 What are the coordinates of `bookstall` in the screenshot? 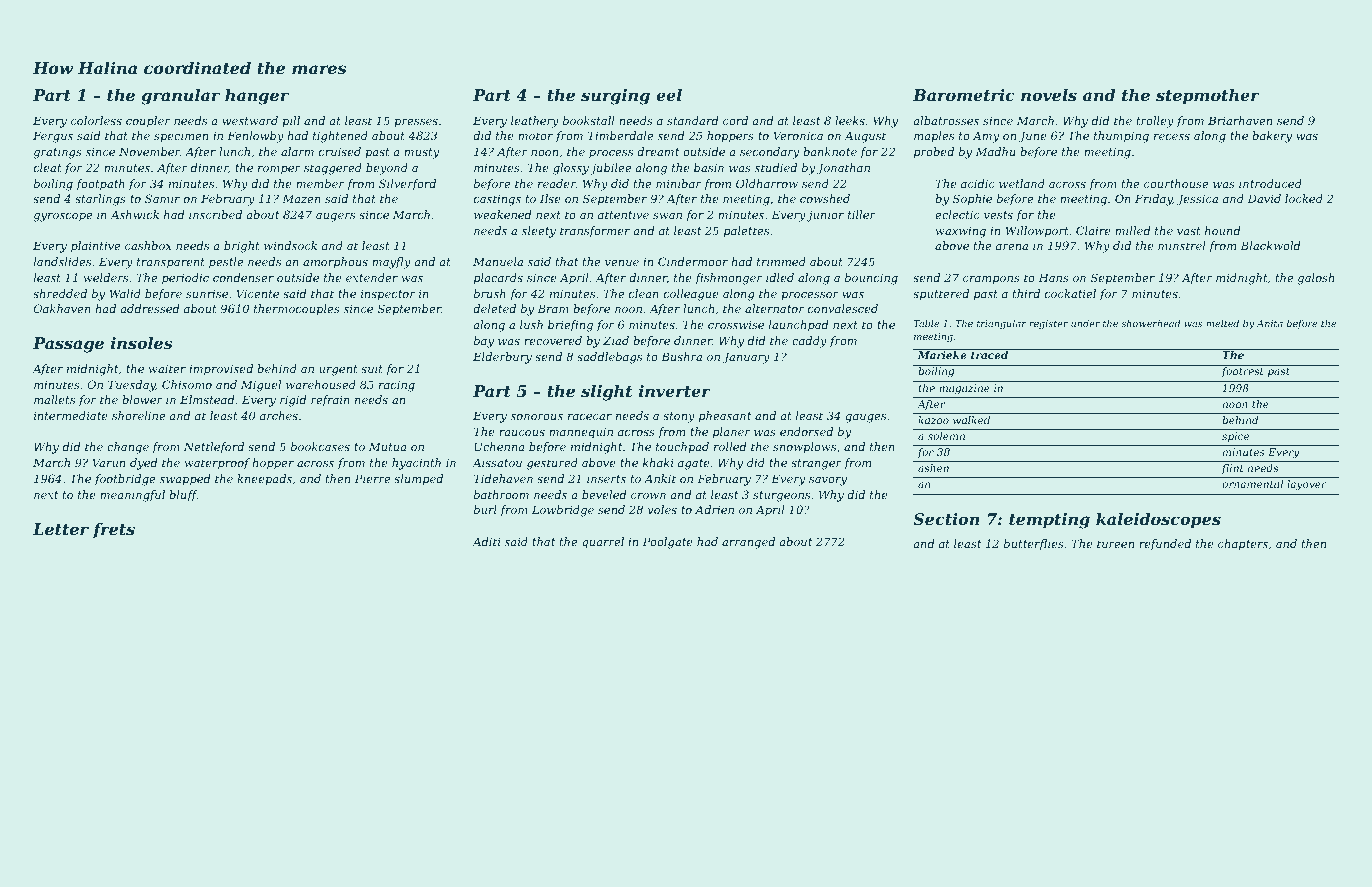 It's located at (589, 120).
